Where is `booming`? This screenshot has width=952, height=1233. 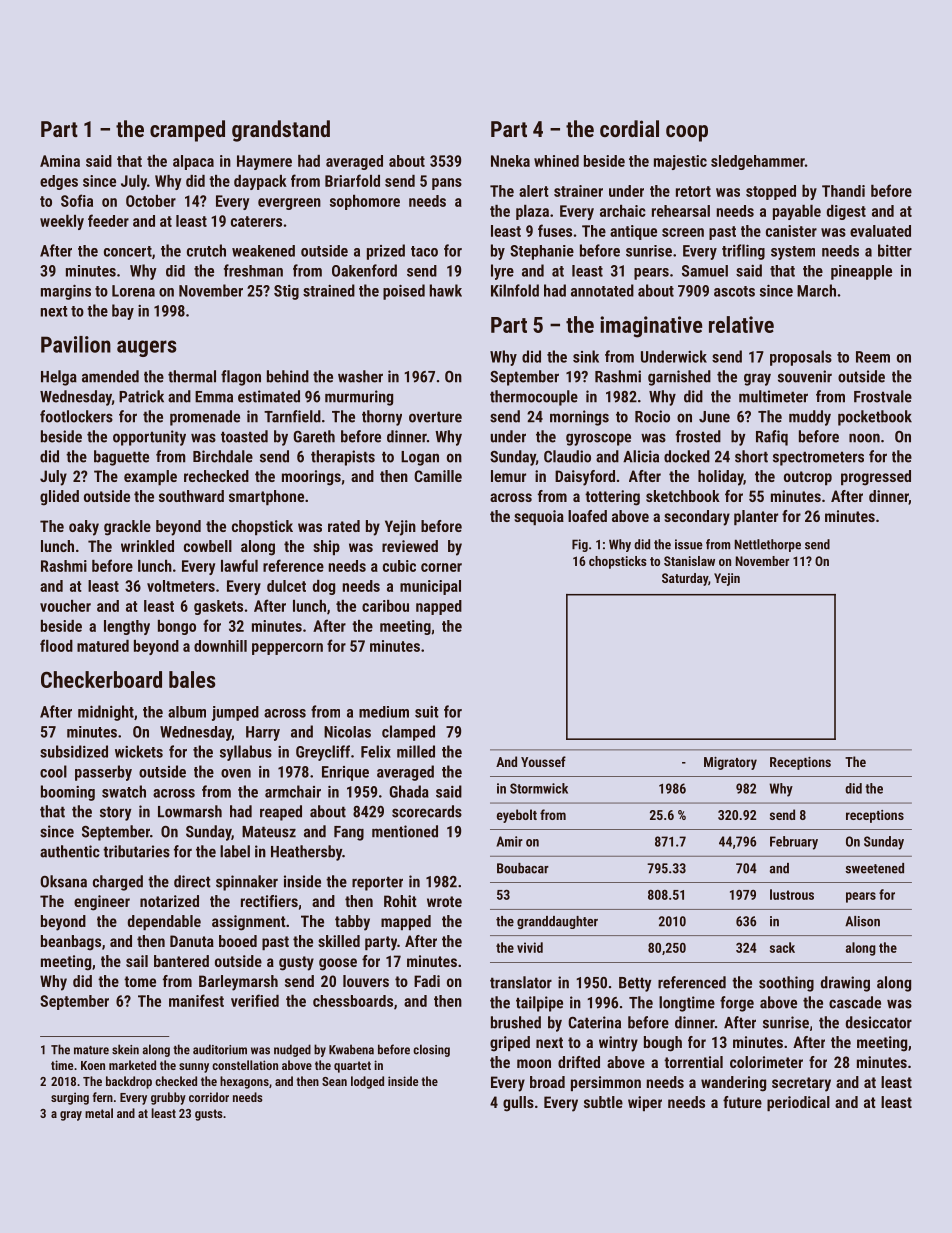
booming is located at coordinates (68, 793).
